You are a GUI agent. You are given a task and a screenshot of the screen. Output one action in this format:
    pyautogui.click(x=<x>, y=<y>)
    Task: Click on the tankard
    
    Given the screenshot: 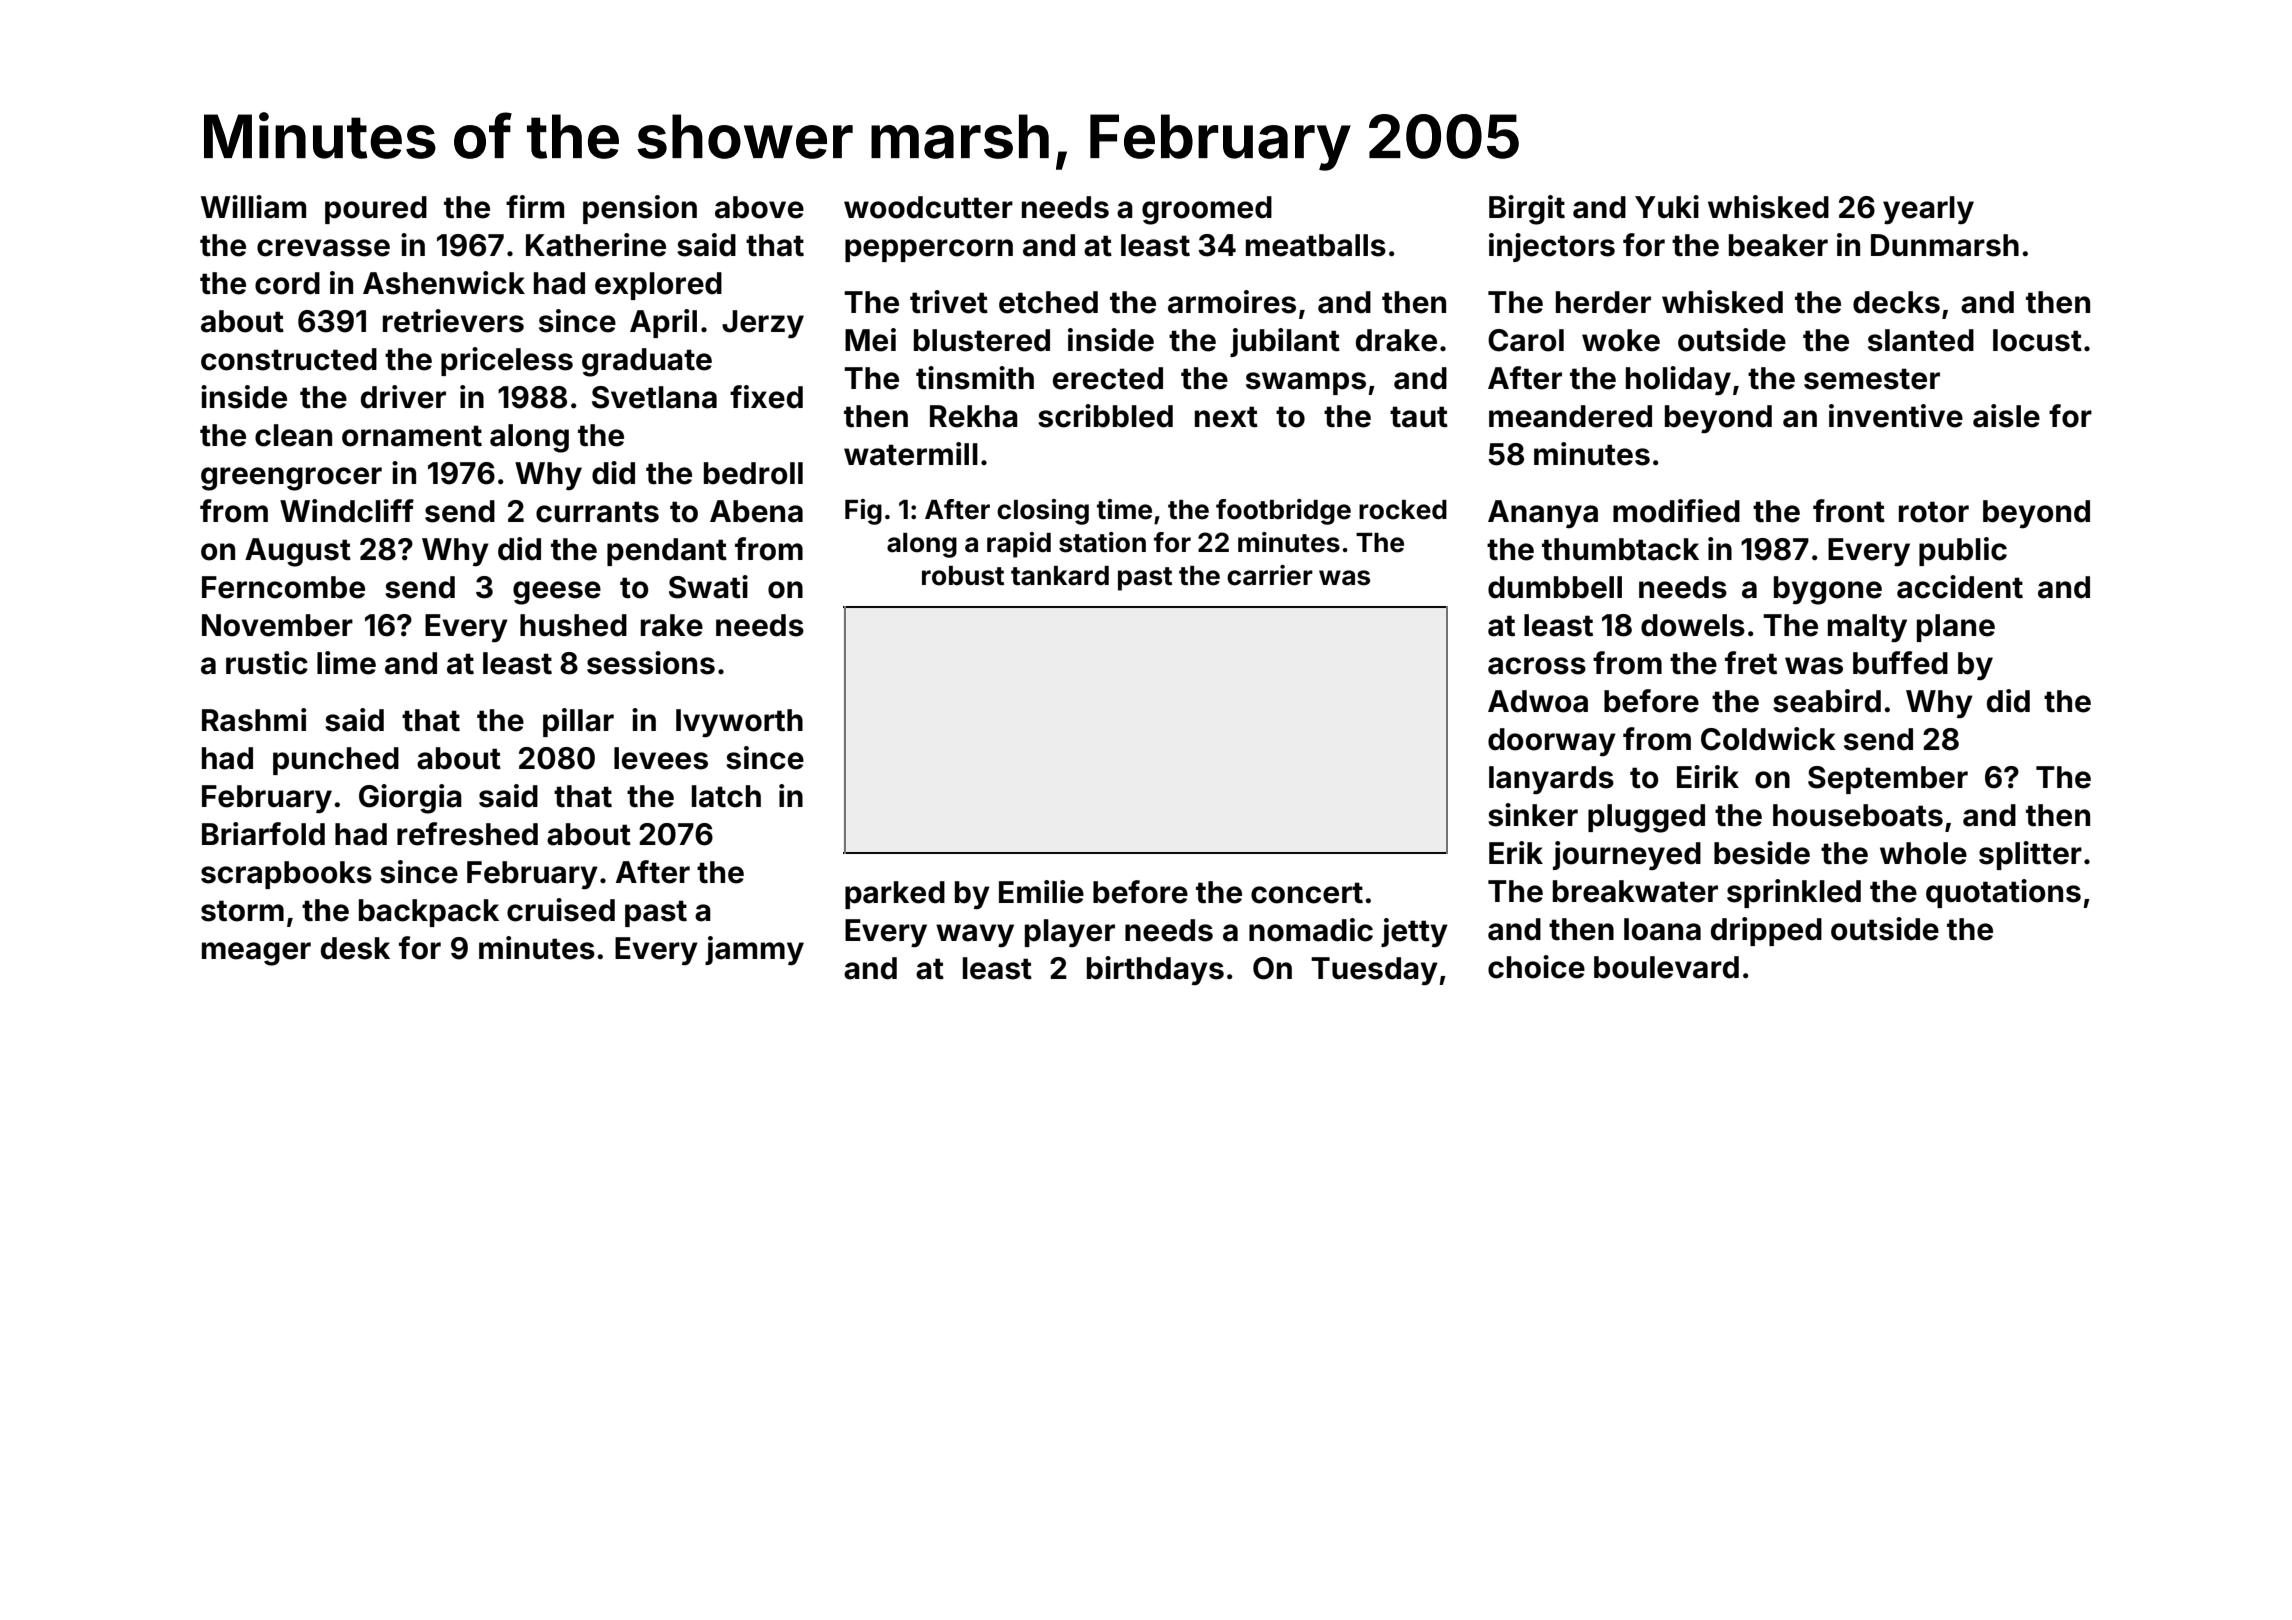 What is the action you would take?
    pyautogui.click(x=1060, y=576)
